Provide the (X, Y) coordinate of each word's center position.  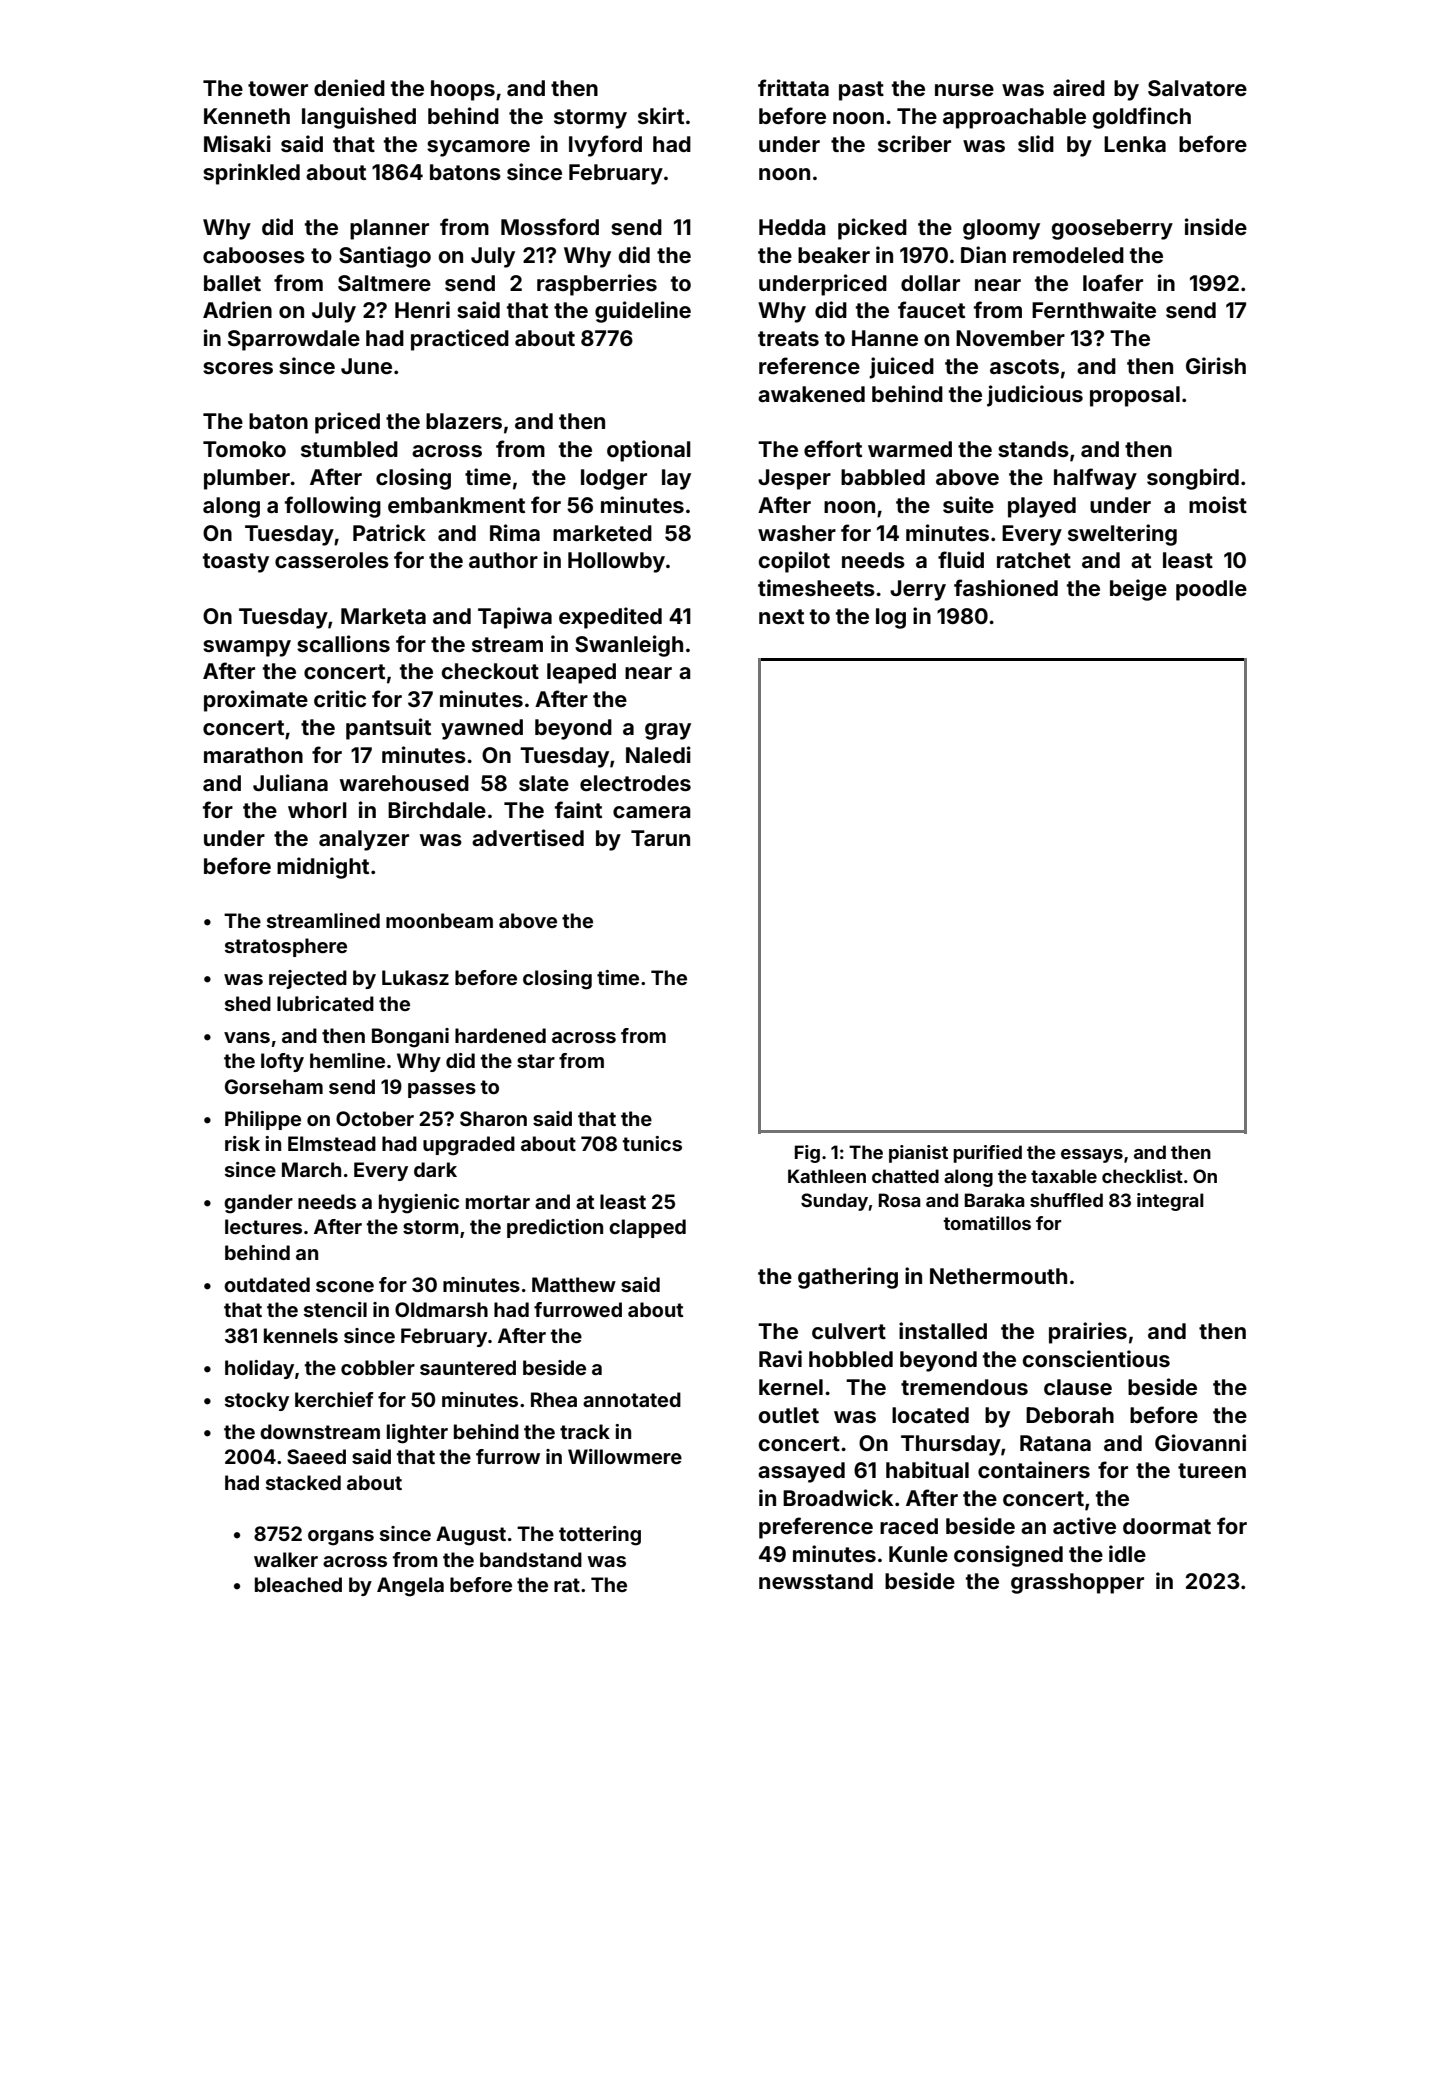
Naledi (658, 754)
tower (278, 88)
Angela (410, 1587)
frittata (793, 87)
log (891, 618)
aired (1079, 87)
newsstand (816, 1581)
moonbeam (439, 920)
